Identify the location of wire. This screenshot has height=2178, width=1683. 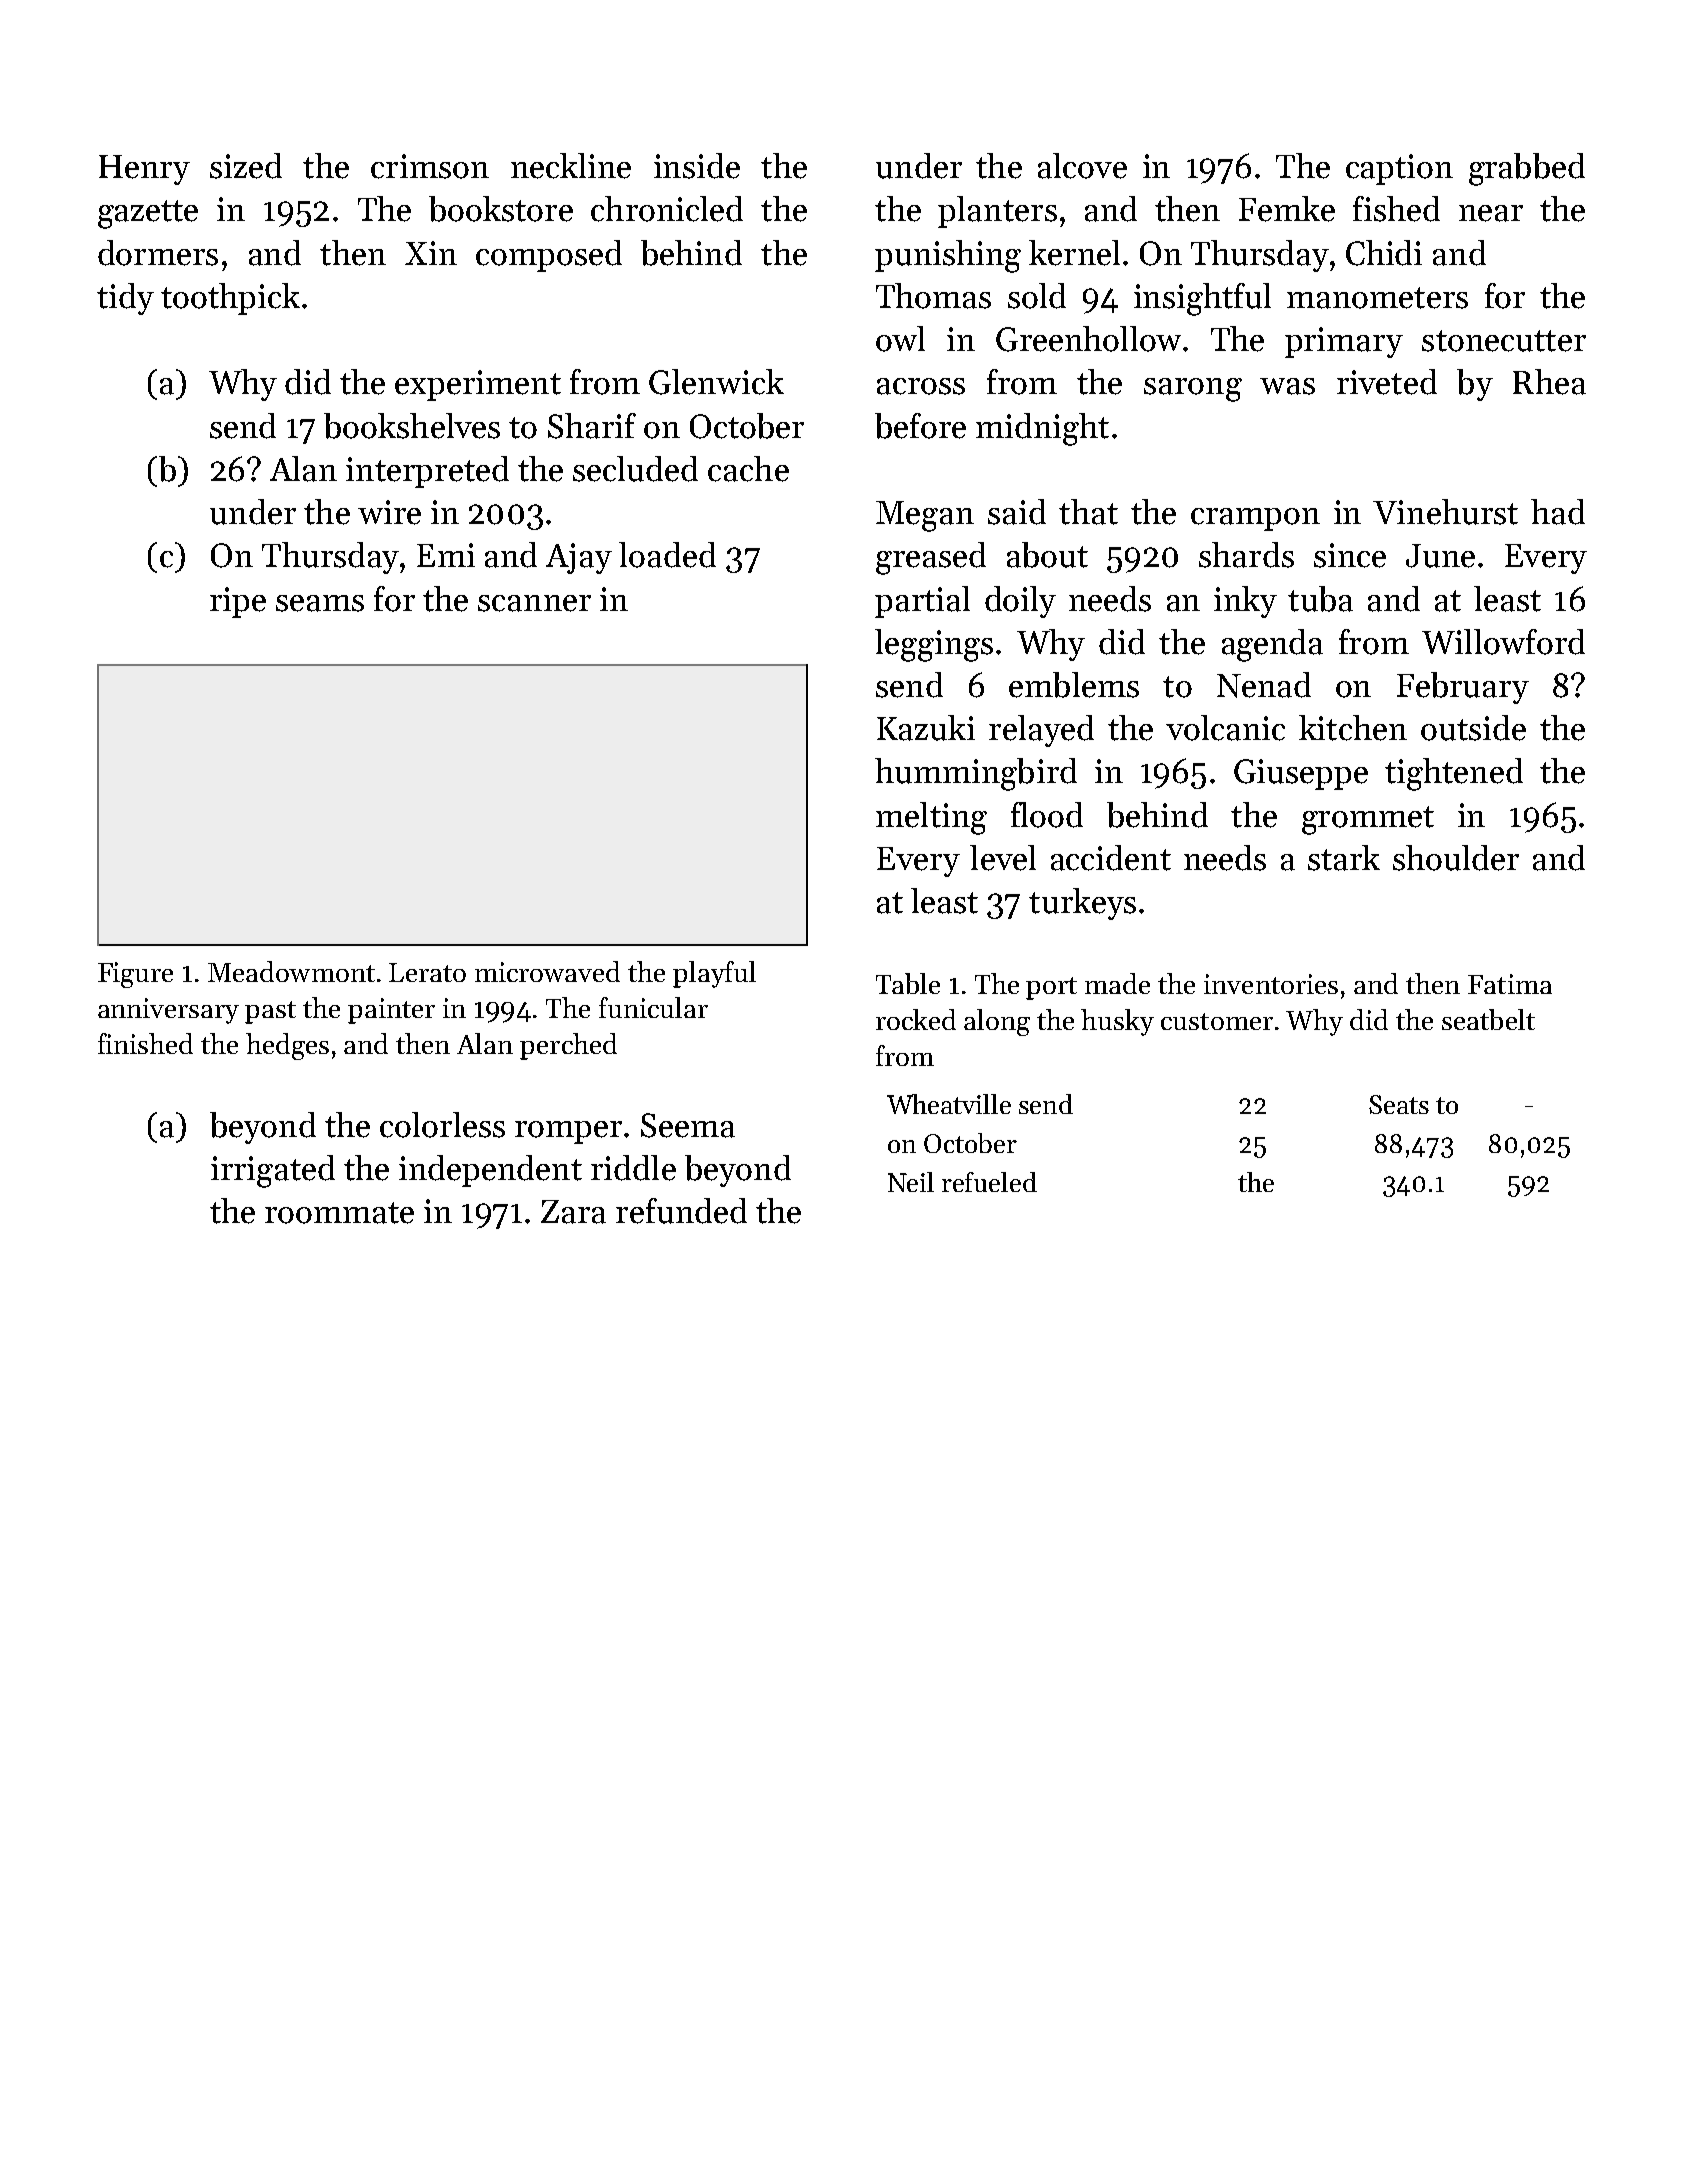
(389, 512).
